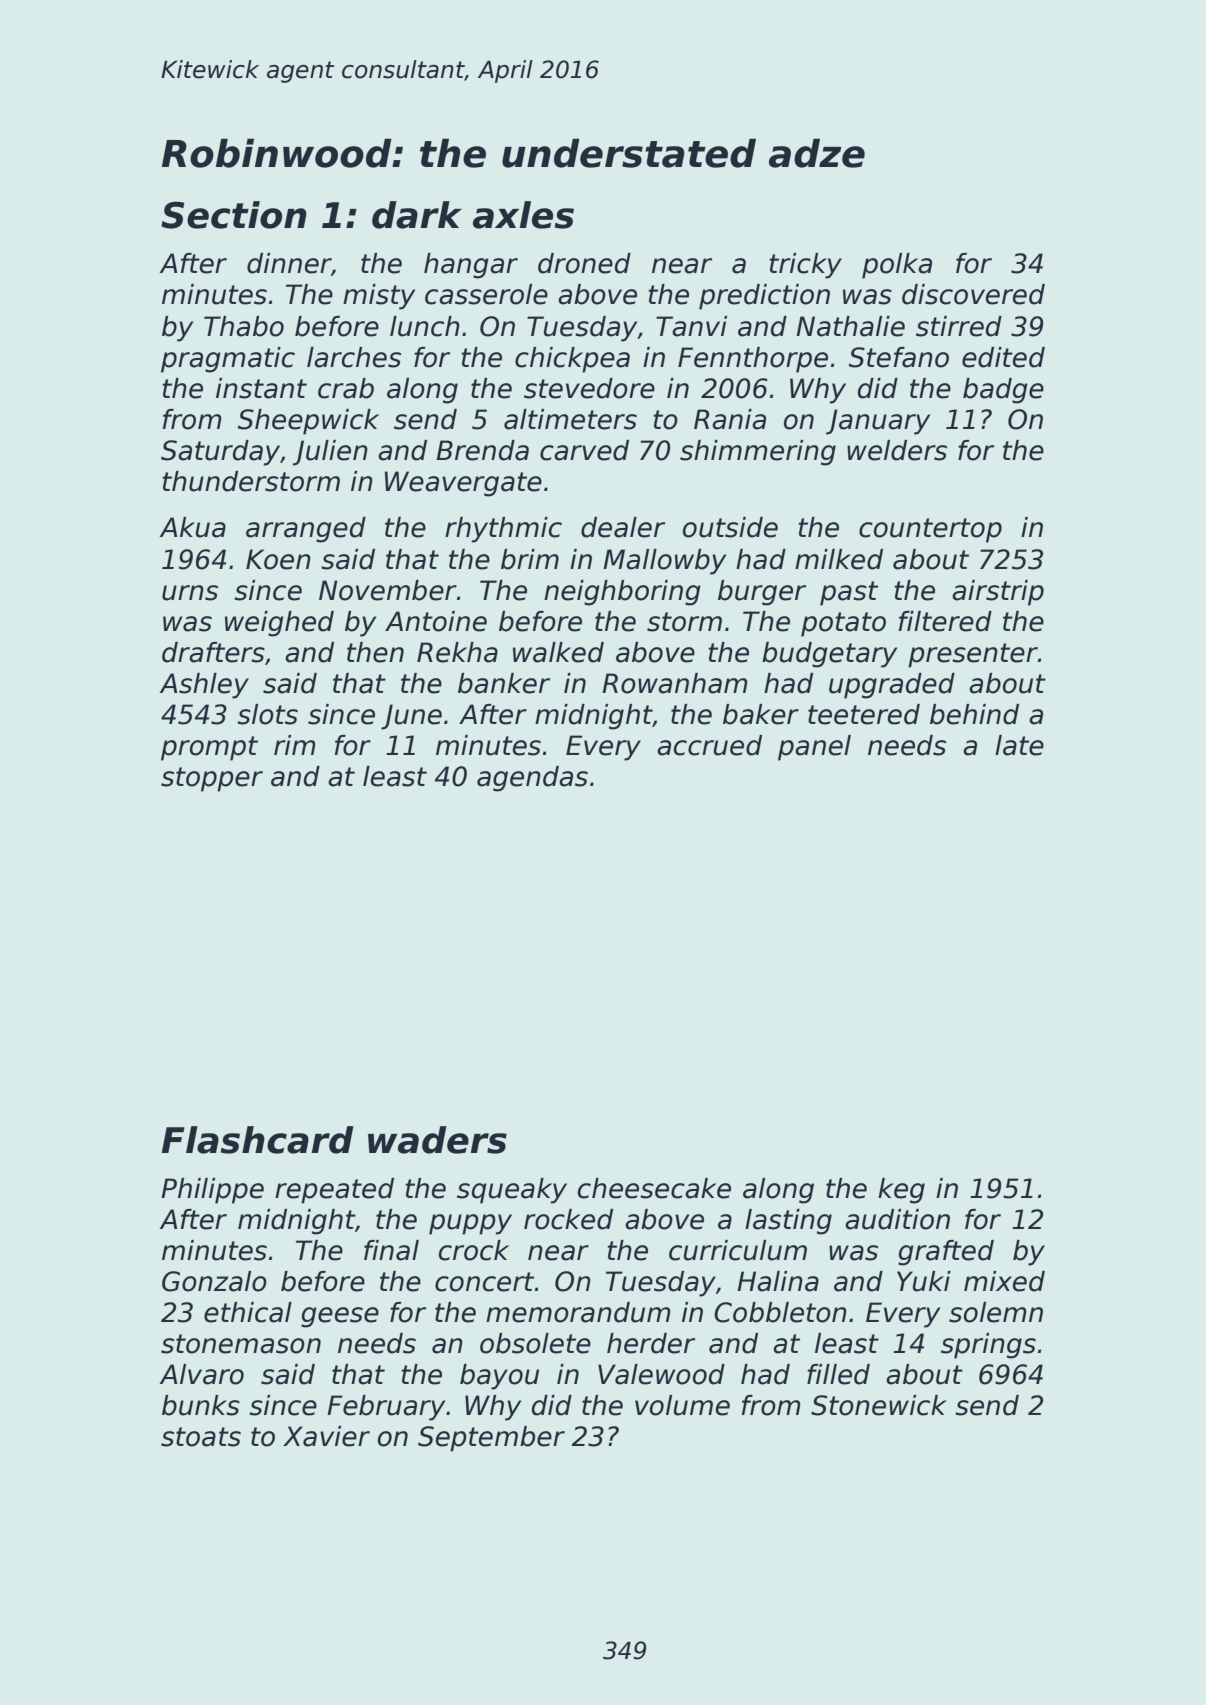 The height and width of the page is (1705, 1206). What do you see at coordinates (1004, 1281) in the page?
I see `mixed` at bounding box center [1004, 1281].
